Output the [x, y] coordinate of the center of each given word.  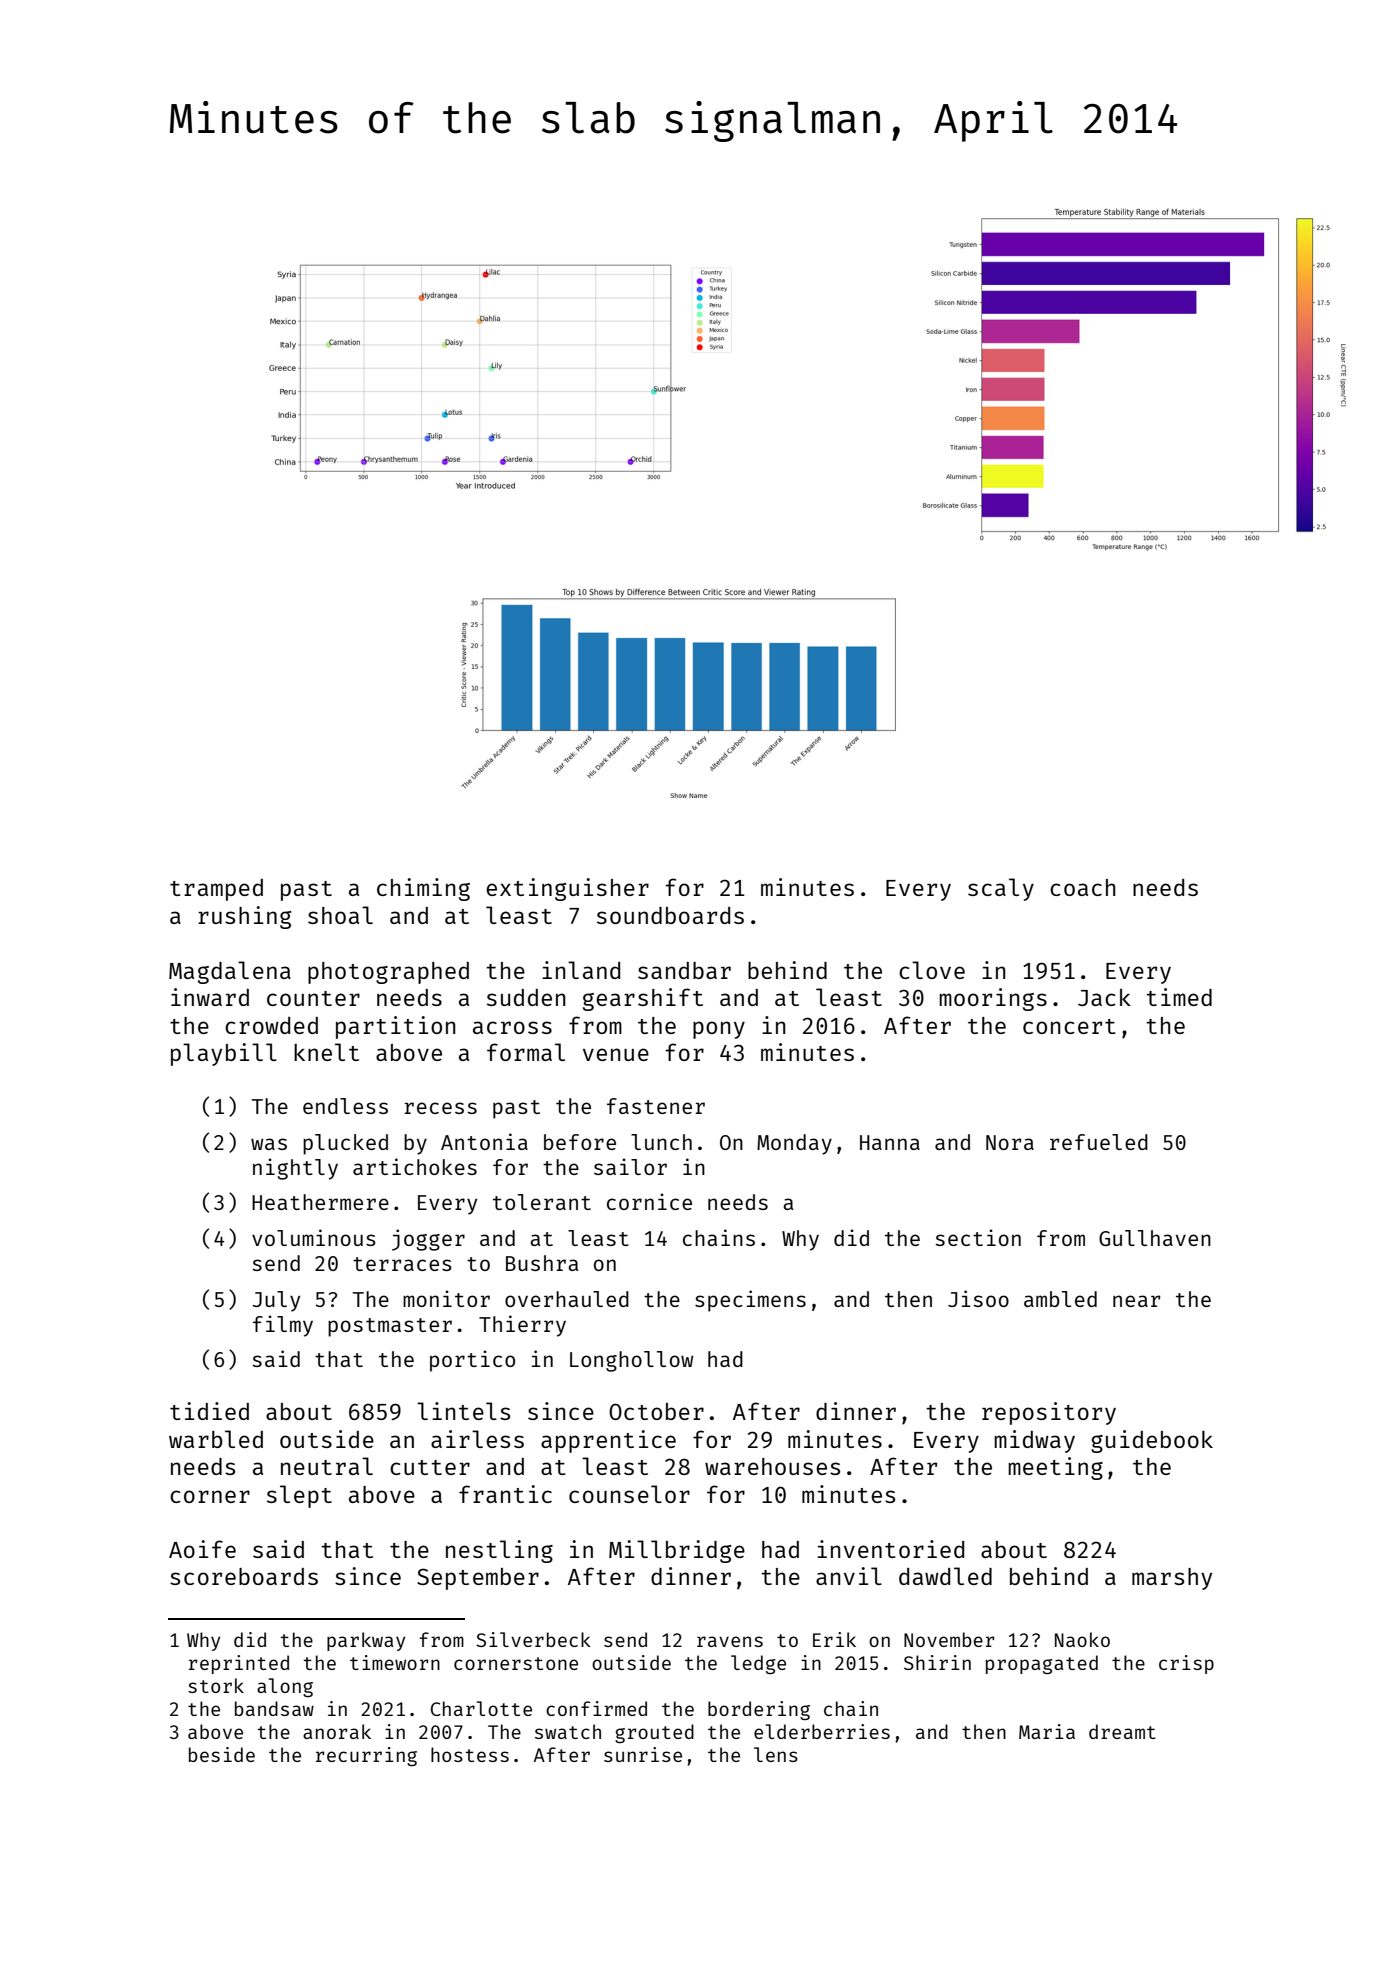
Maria [1047, 1731]
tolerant [542, 1202]
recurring [366, 1756]
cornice [649, 1201]
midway [1034, 1441]
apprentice [608, 1441]
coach [1083, 887]
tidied [209, 1411]
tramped [216, 890]
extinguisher [567, 889]
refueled [1099, 1142]
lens [776, 1754]
